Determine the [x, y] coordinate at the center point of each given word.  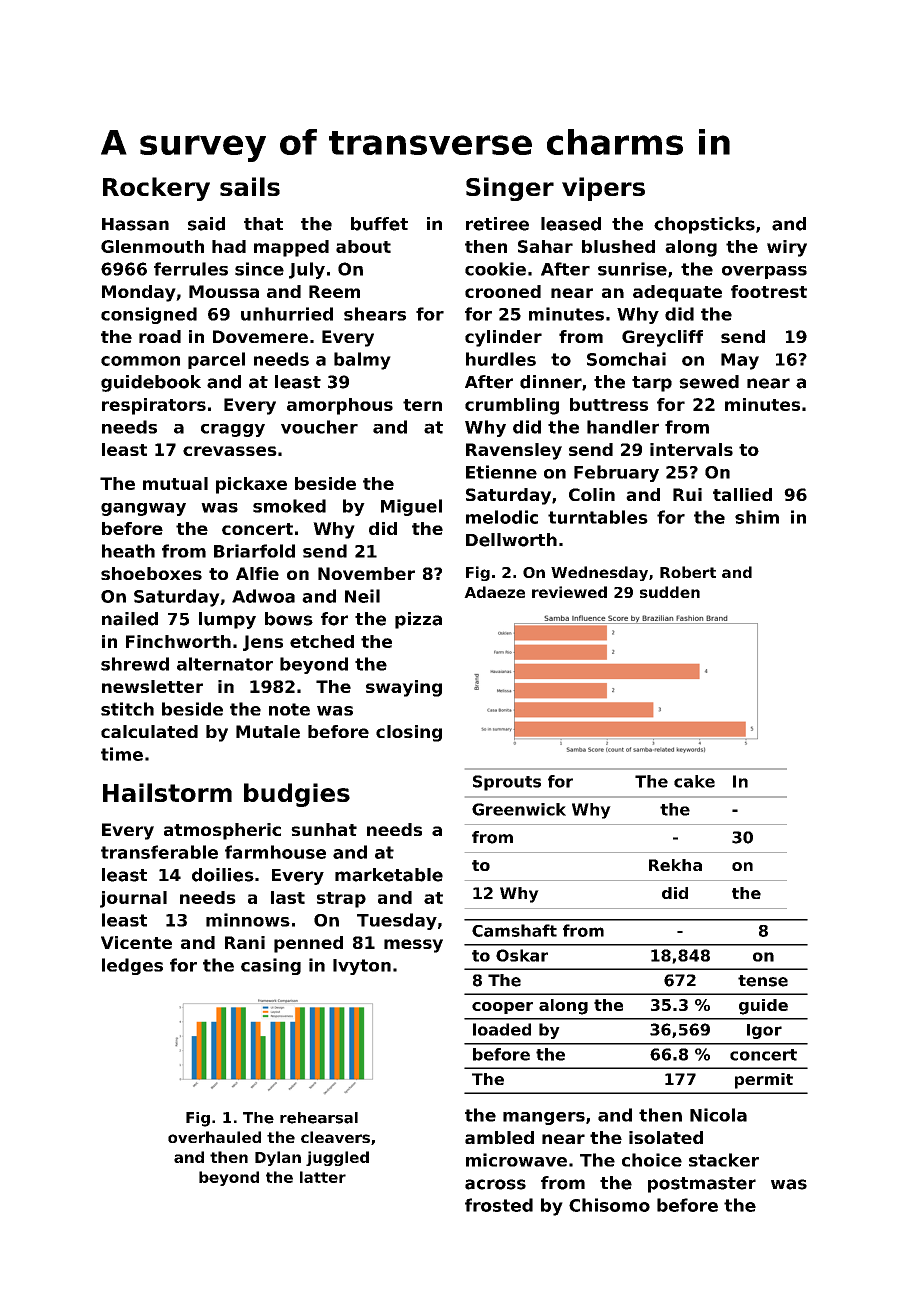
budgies [297, 795]
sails [250, 186]
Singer [510, 189]
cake [694, 781]
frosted [499, 1205]
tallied [742, 494]
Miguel [411, 507]
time [122, 754]
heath [128, 551]
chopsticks [704, 225]
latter [323, 1177]
